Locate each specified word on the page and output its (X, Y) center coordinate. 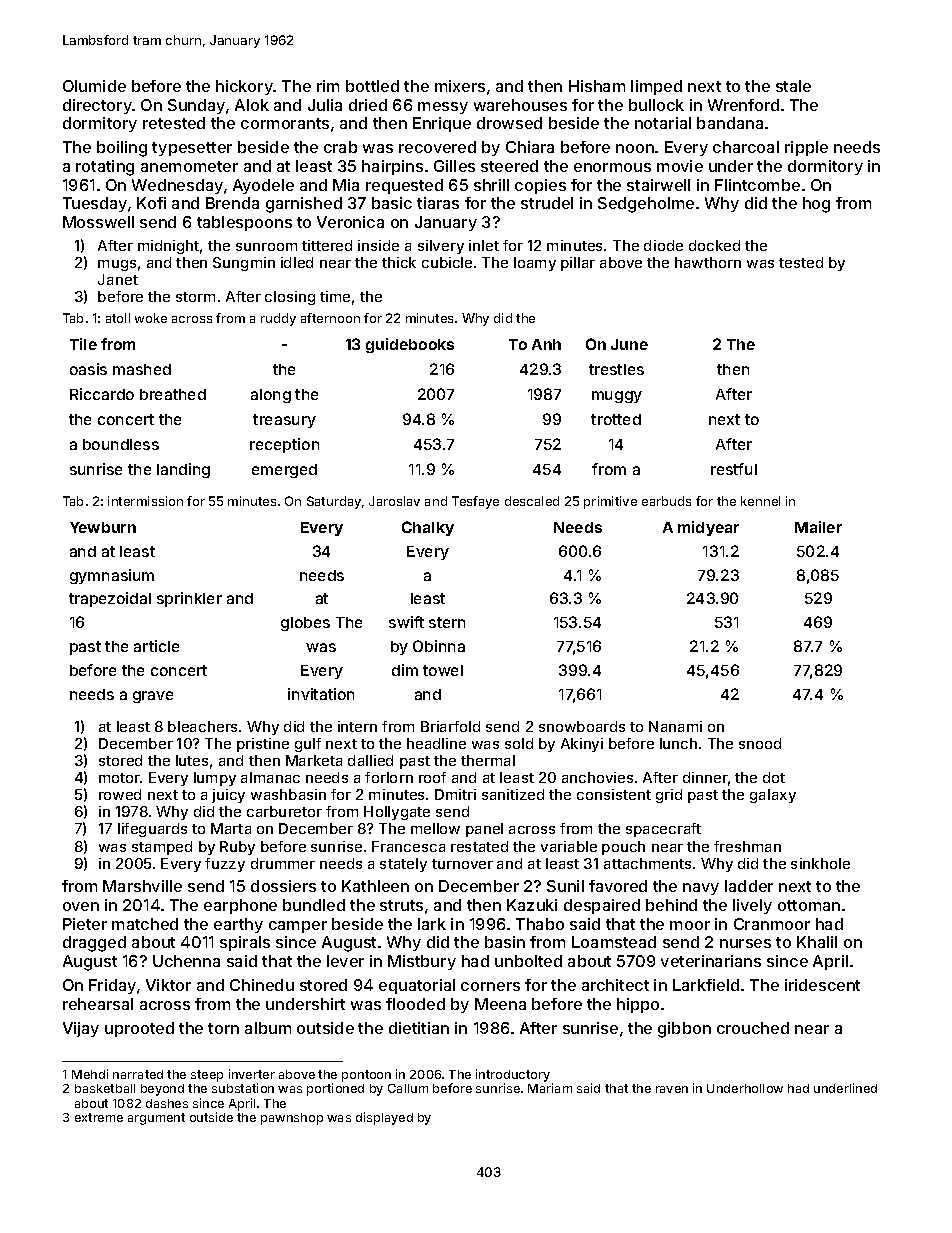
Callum (408, 1088)
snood (760, 743)
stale (793, 86)
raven (672, 1089)
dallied (370, 760)
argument (156, 1119)
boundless (121, 444)
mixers (460, 86)
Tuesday (95, 204)
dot (774, 777)
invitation (321, 694)
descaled (532, 501)
